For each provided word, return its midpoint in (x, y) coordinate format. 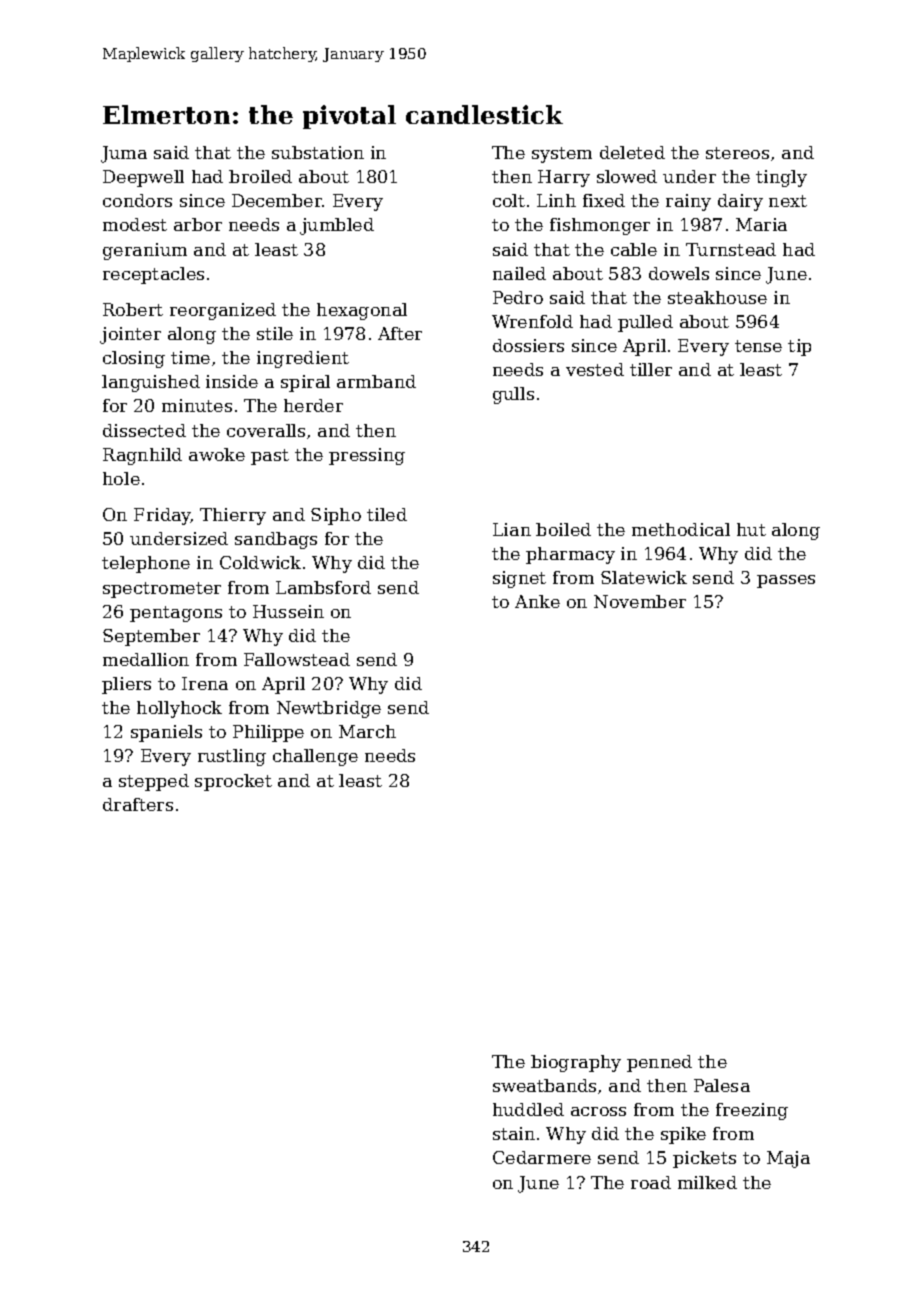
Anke (537, 601)
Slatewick (644, 577)
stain (514, 1133)
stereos (737, 153)
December (277, 200)
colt (509, 200)
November (640, 601)
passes (786, 581)
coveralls (266, 430)
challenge (315, 757)
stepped (154, 782)
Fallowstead (297, 659)
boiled (563, 529)
